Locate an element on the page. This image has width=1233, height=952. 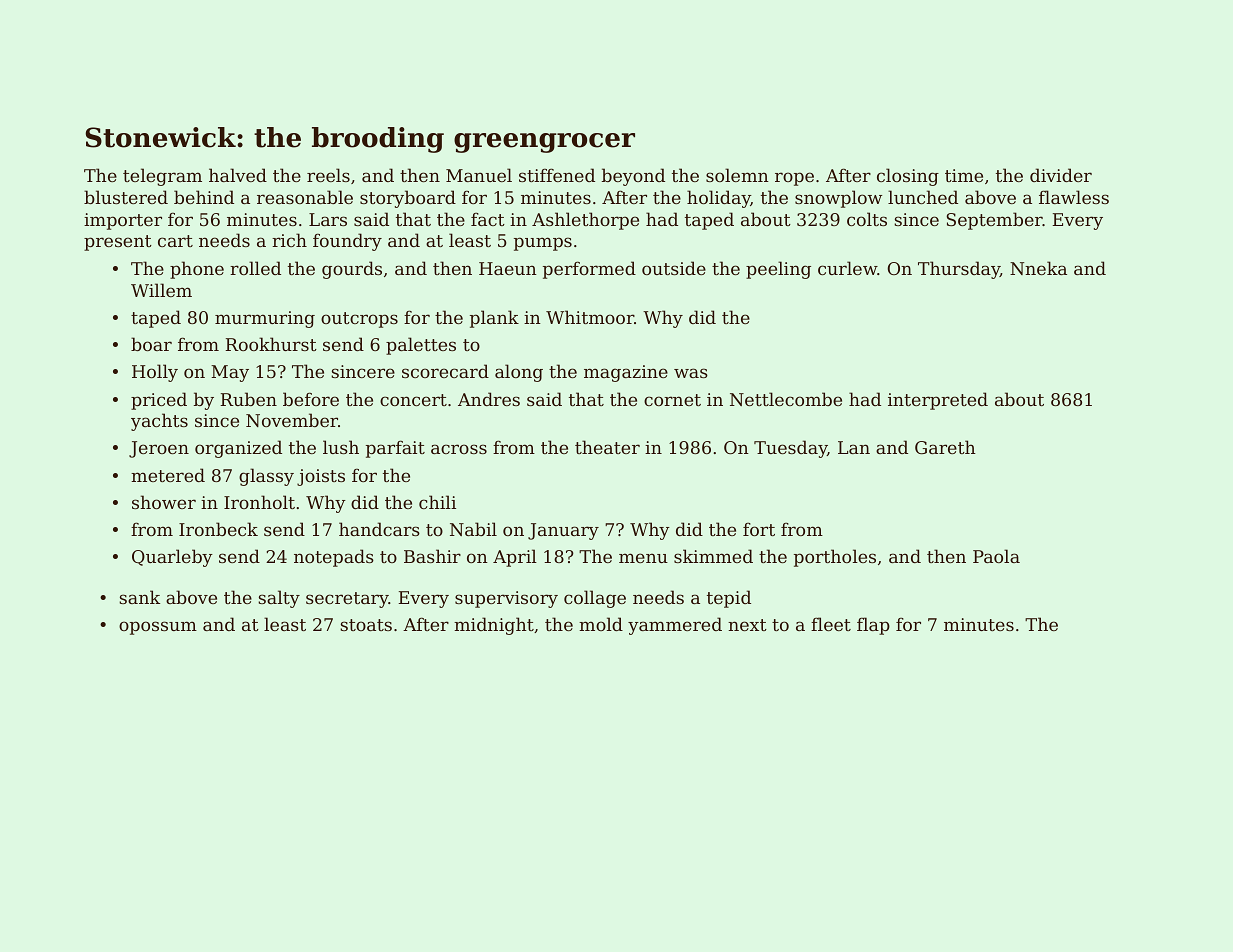
mold is located at coordinates (601, 624).
